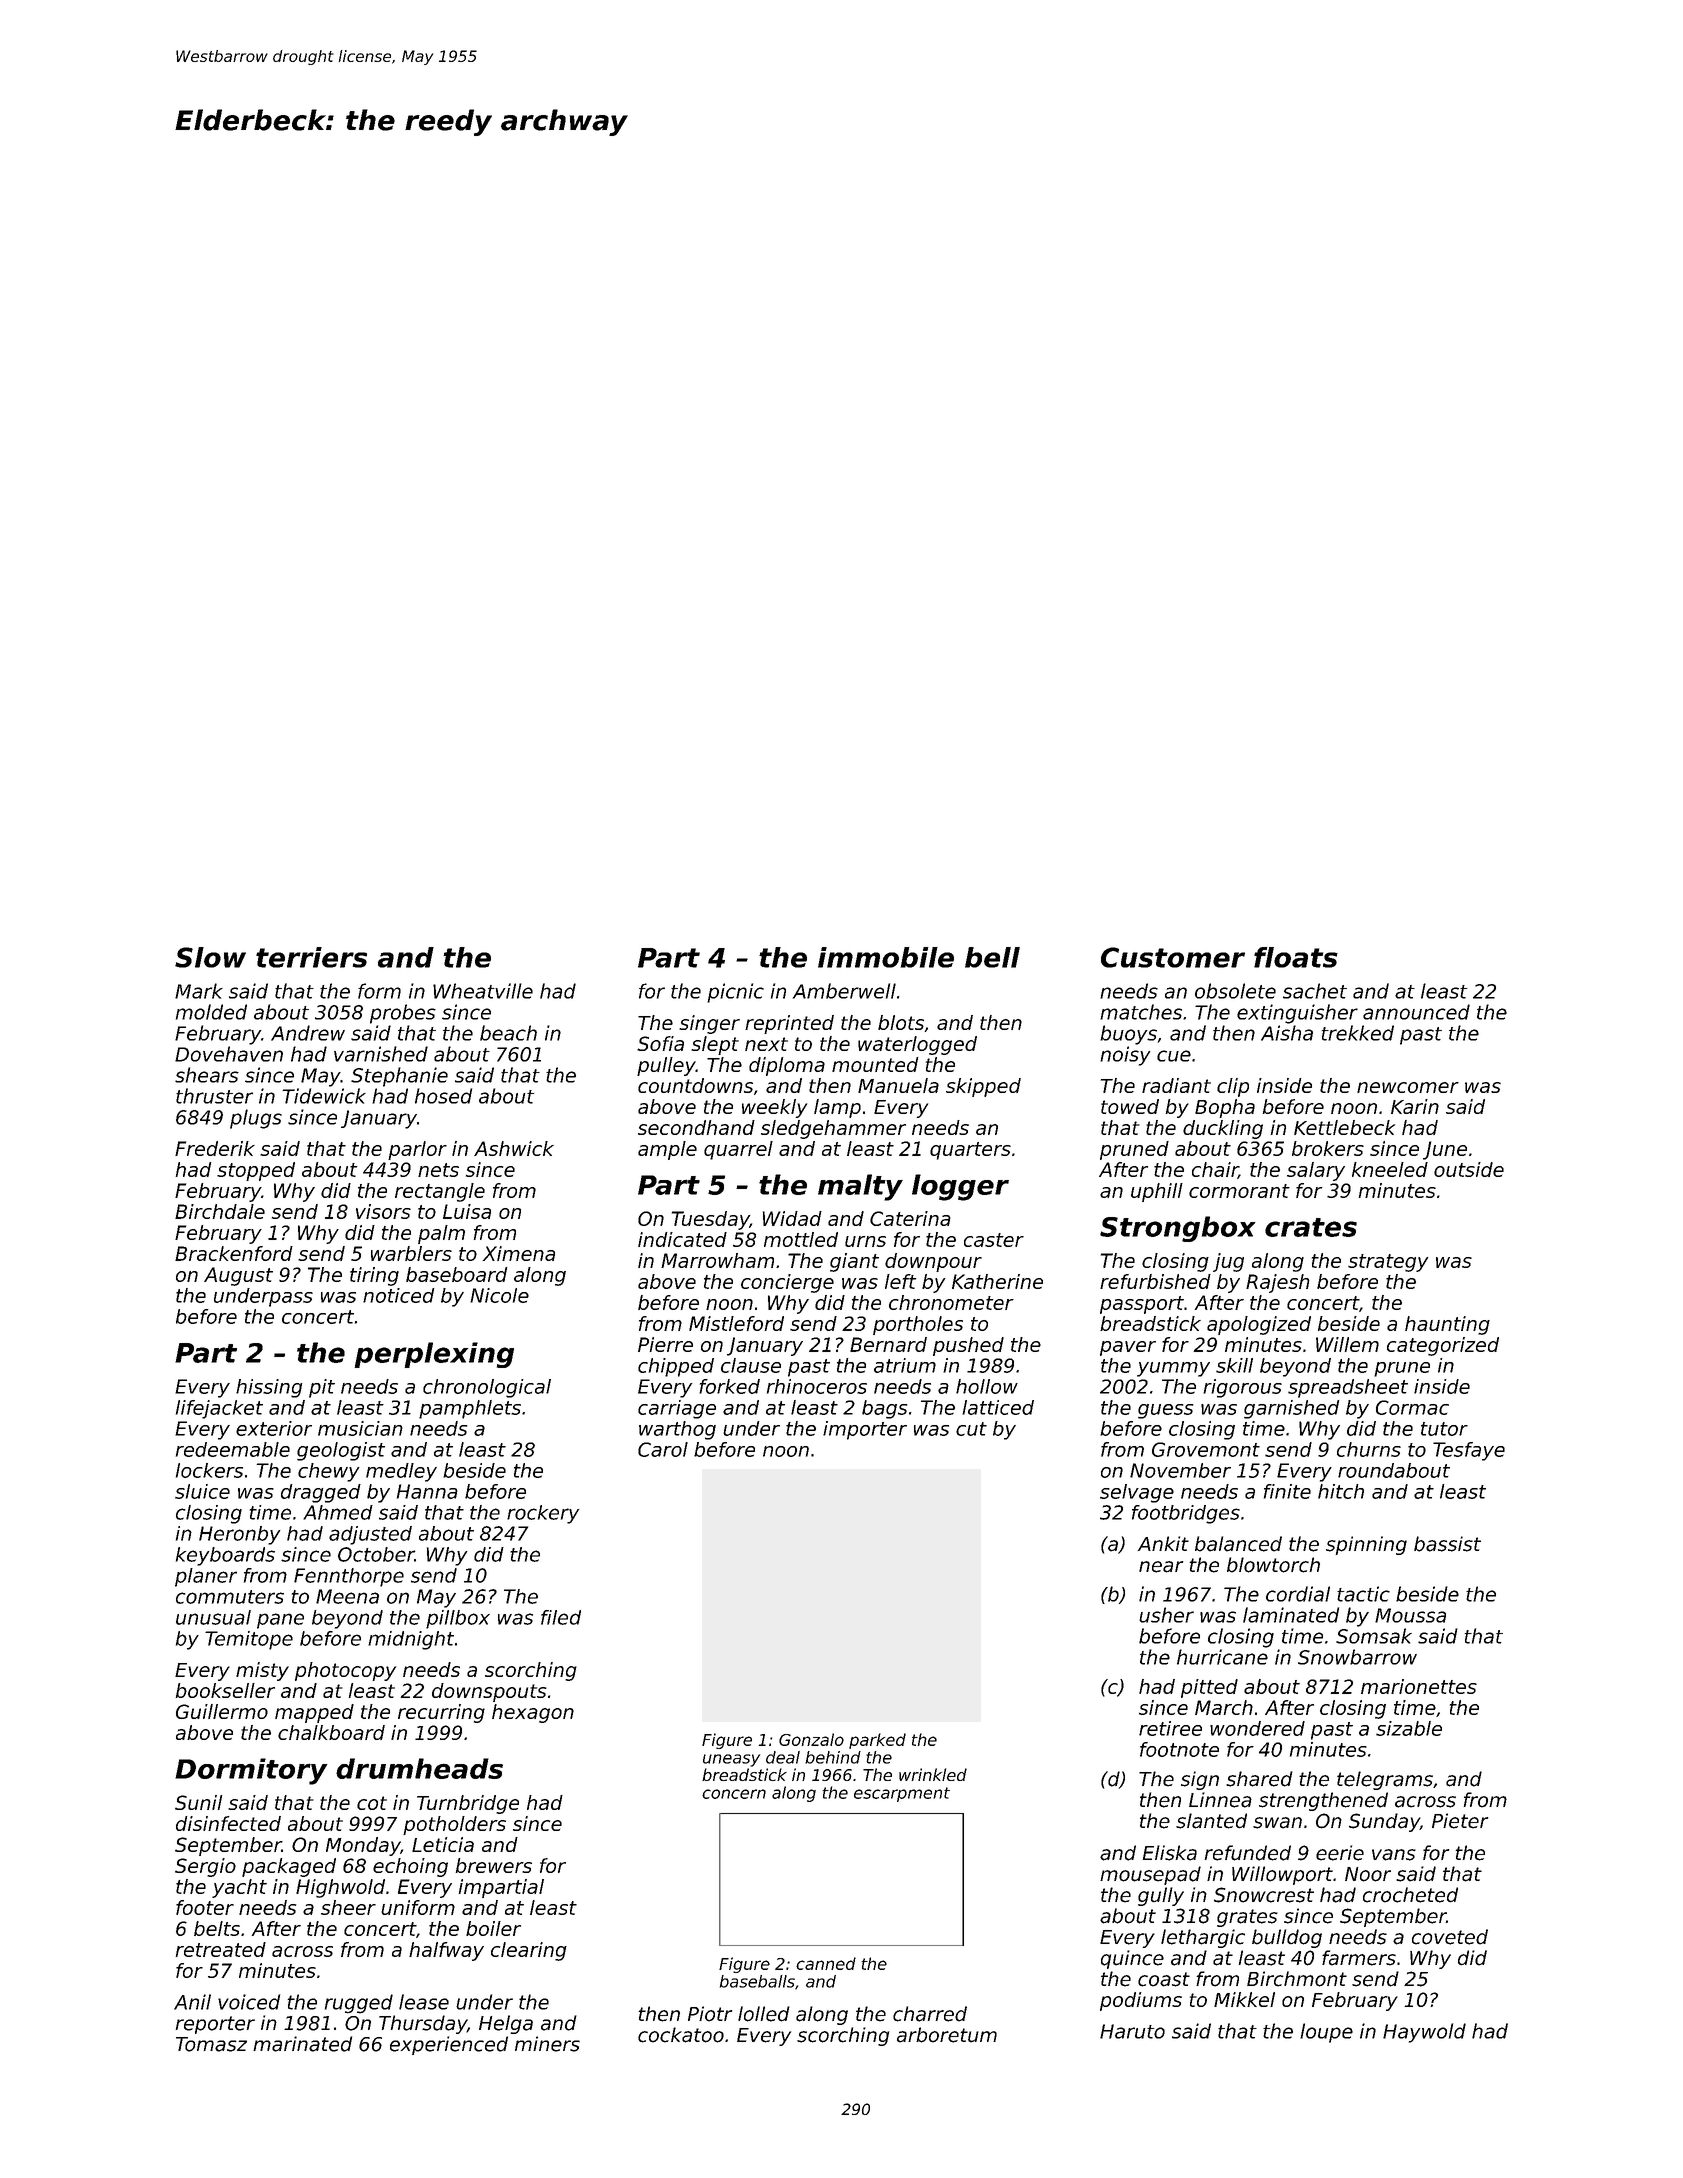 The height and width of the screenshot is (2178, 1683). Describe the element at coordinates (1469, 1451) in the screenshot. I see `Tesfaye` at that location.
